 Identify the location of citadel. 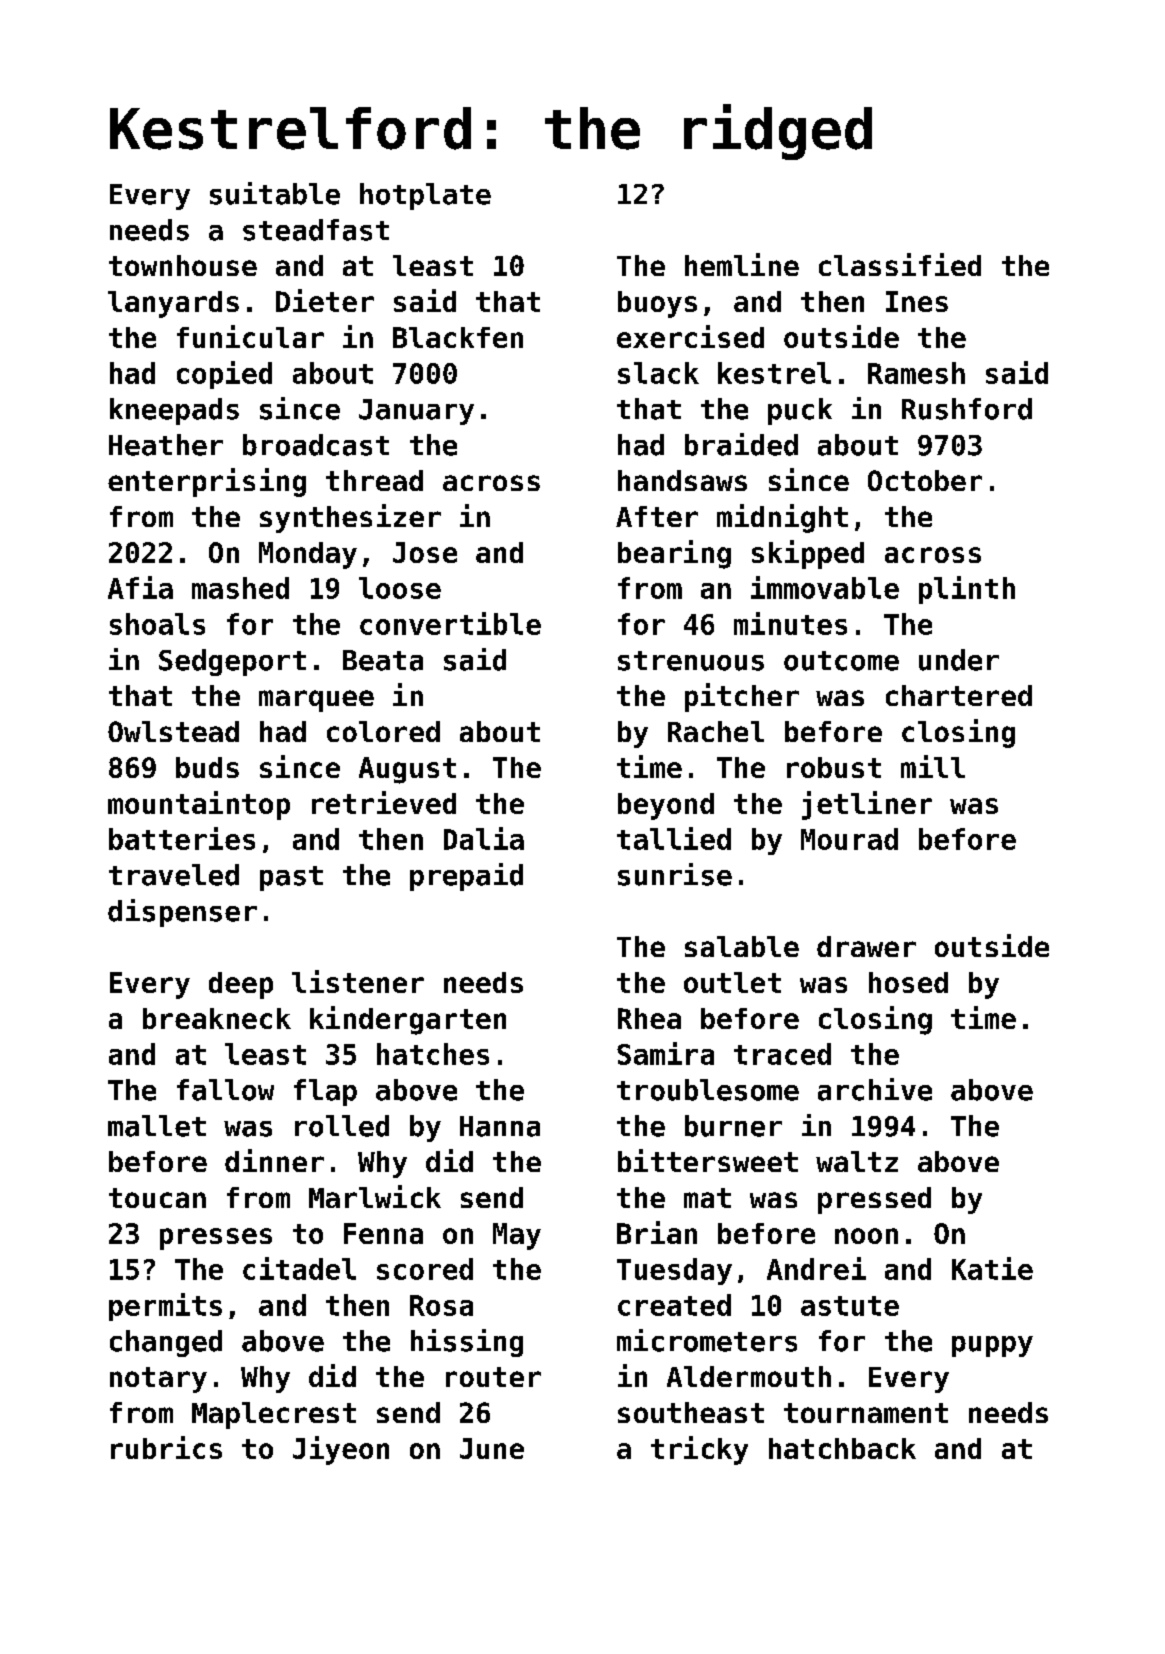
(299, 1268).
